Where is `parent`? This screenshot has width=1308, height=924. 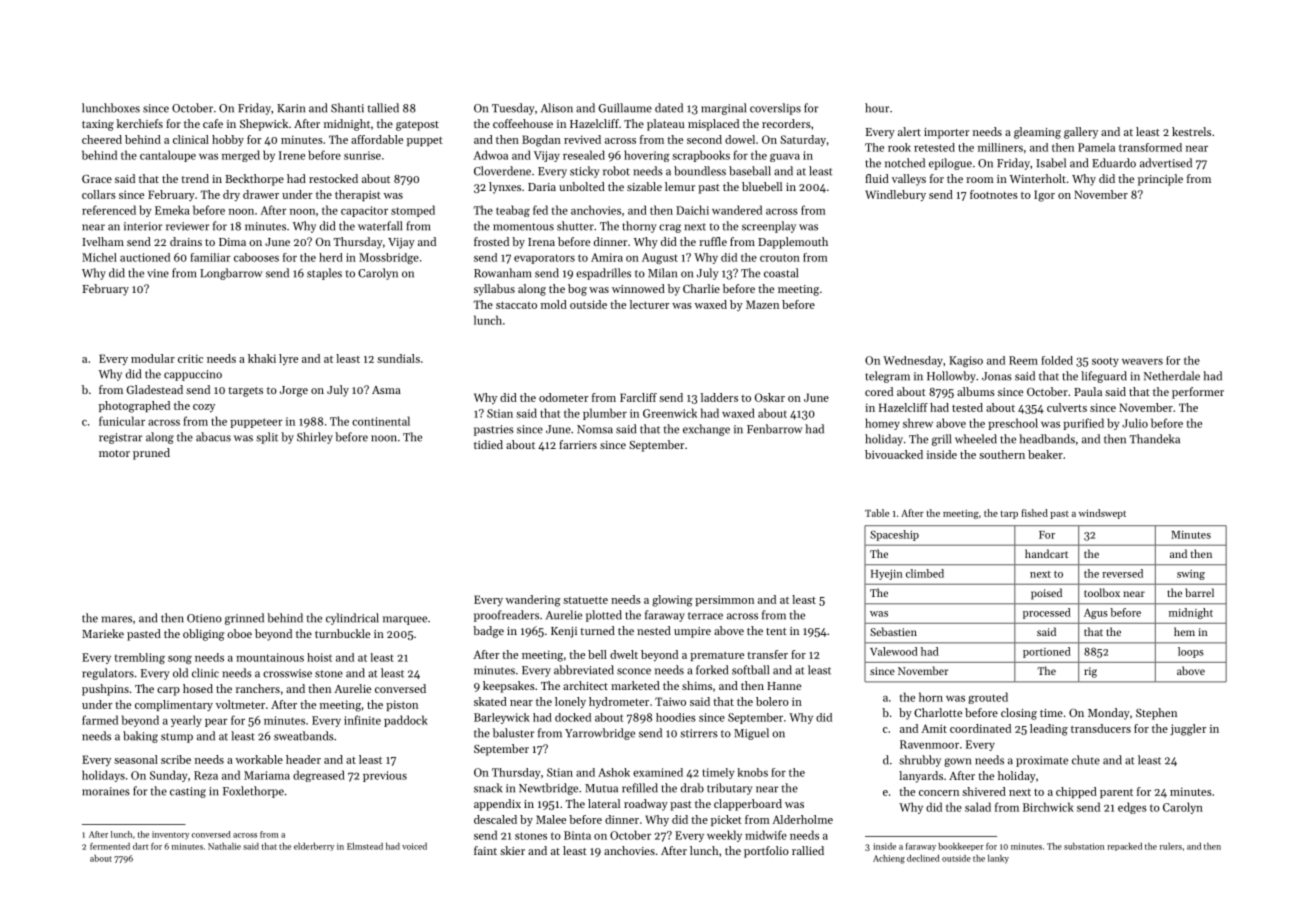 parent is located at coordinates (1116, 793).
